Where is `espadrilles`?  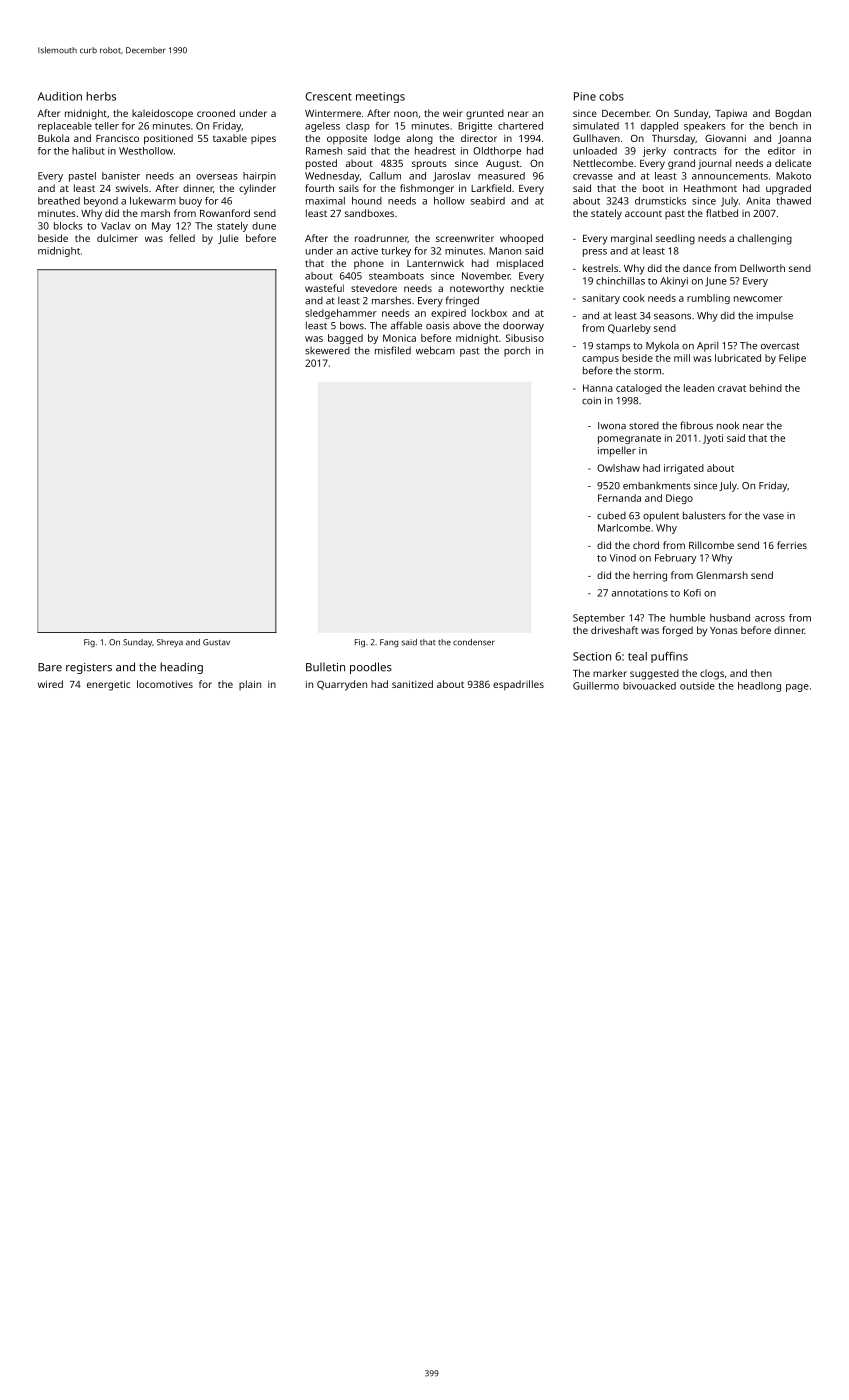 espadrilles is located at coordinates (518, 685).
